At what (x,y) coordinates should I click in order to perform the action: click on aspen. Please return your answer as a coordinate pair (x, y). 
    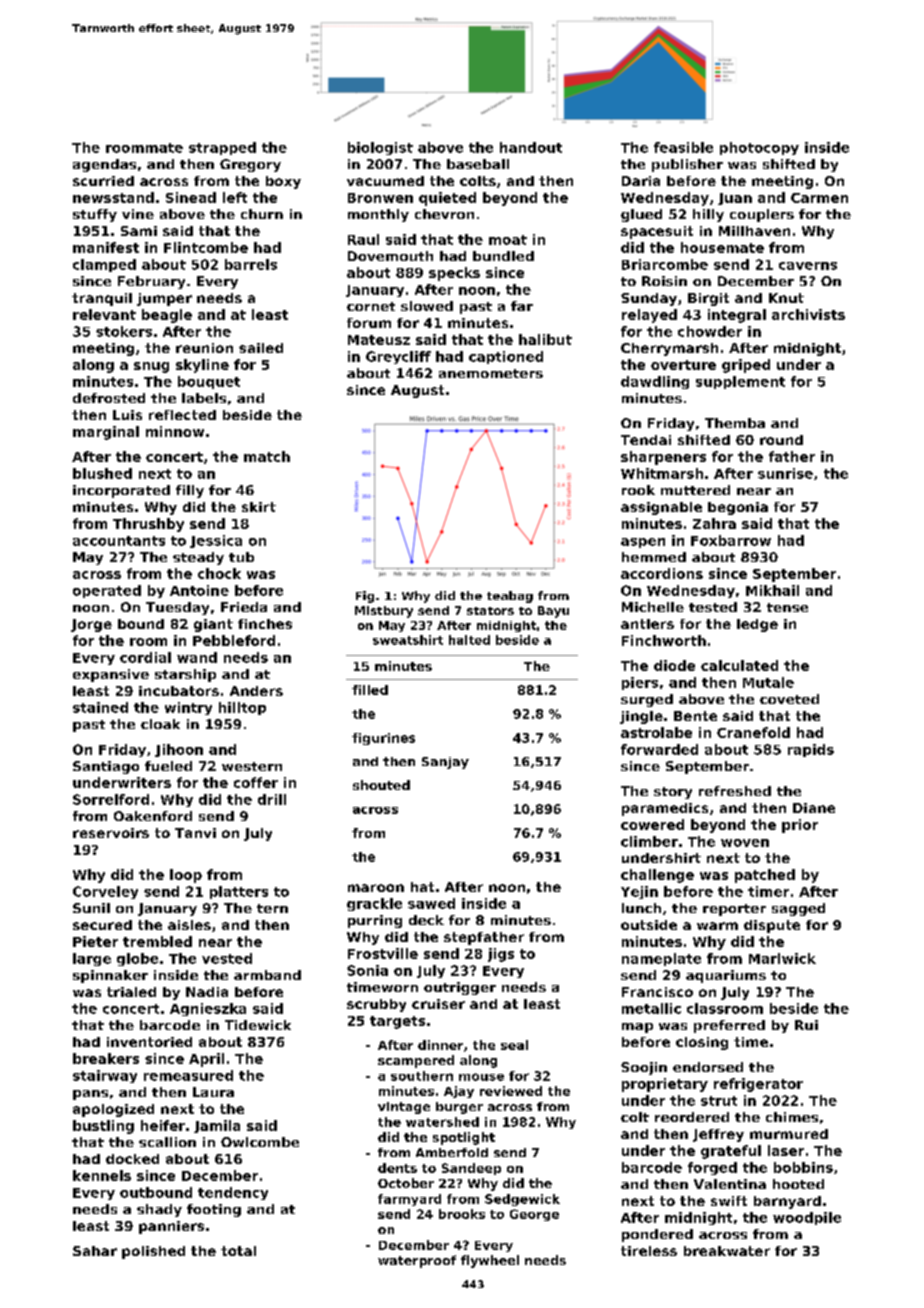
    Looking at the image, I should click on (643, 543).
